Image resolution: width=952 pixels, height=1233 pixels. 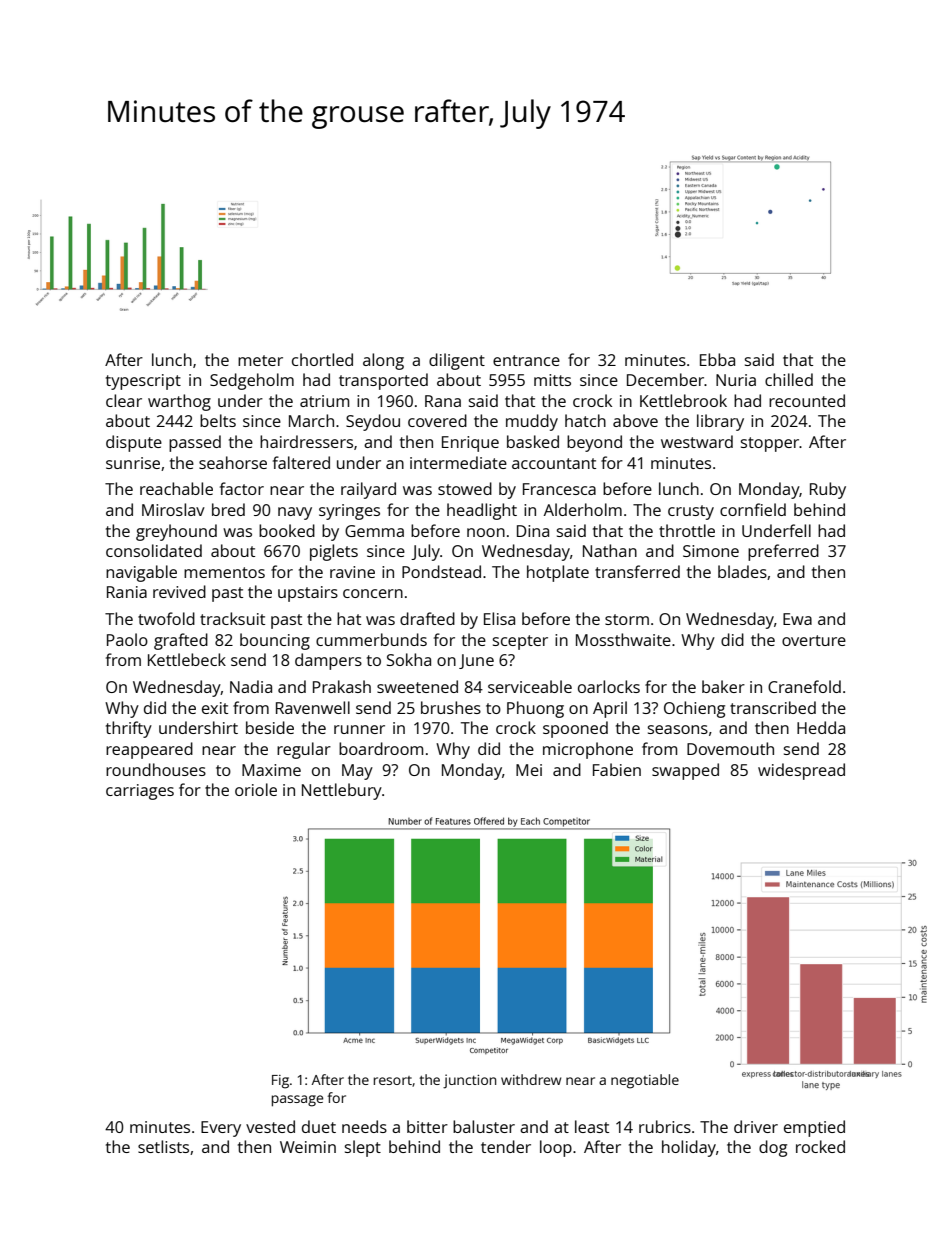 I want to click on entrance, so click(x=526, y=360).
